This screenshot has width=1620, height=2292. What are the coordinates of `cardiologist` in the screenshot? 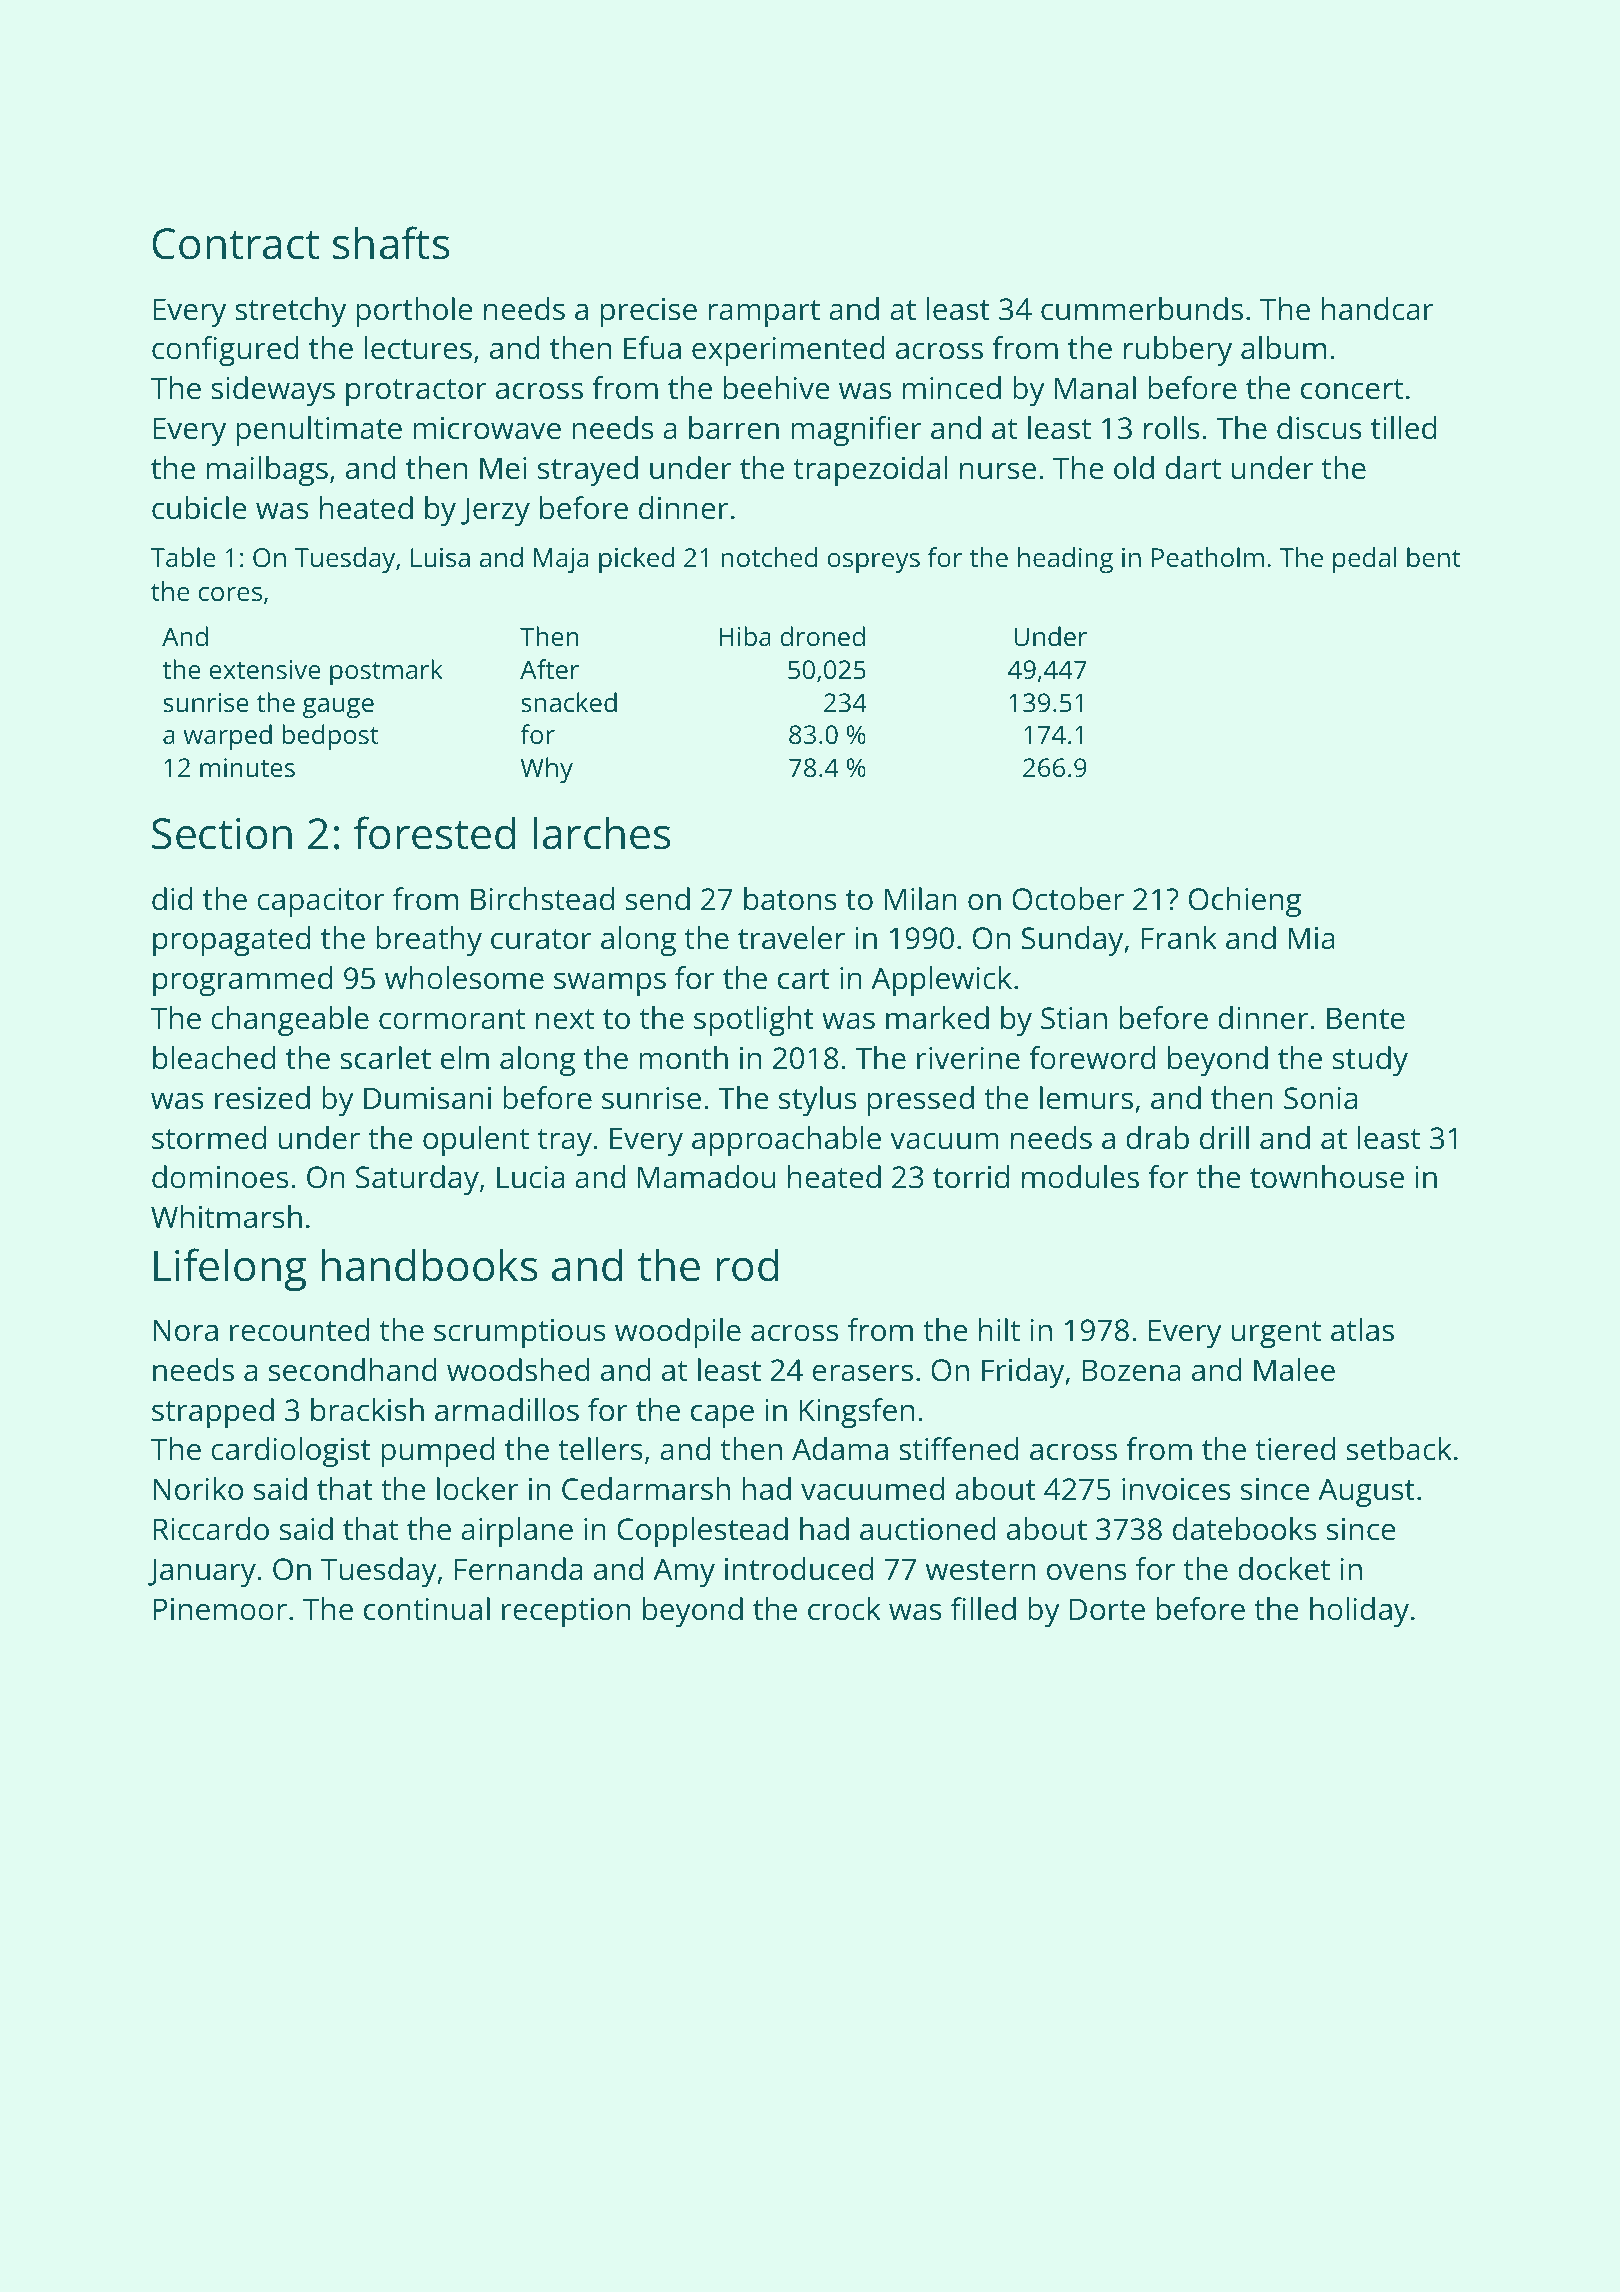 It's located at (291, 1452).
